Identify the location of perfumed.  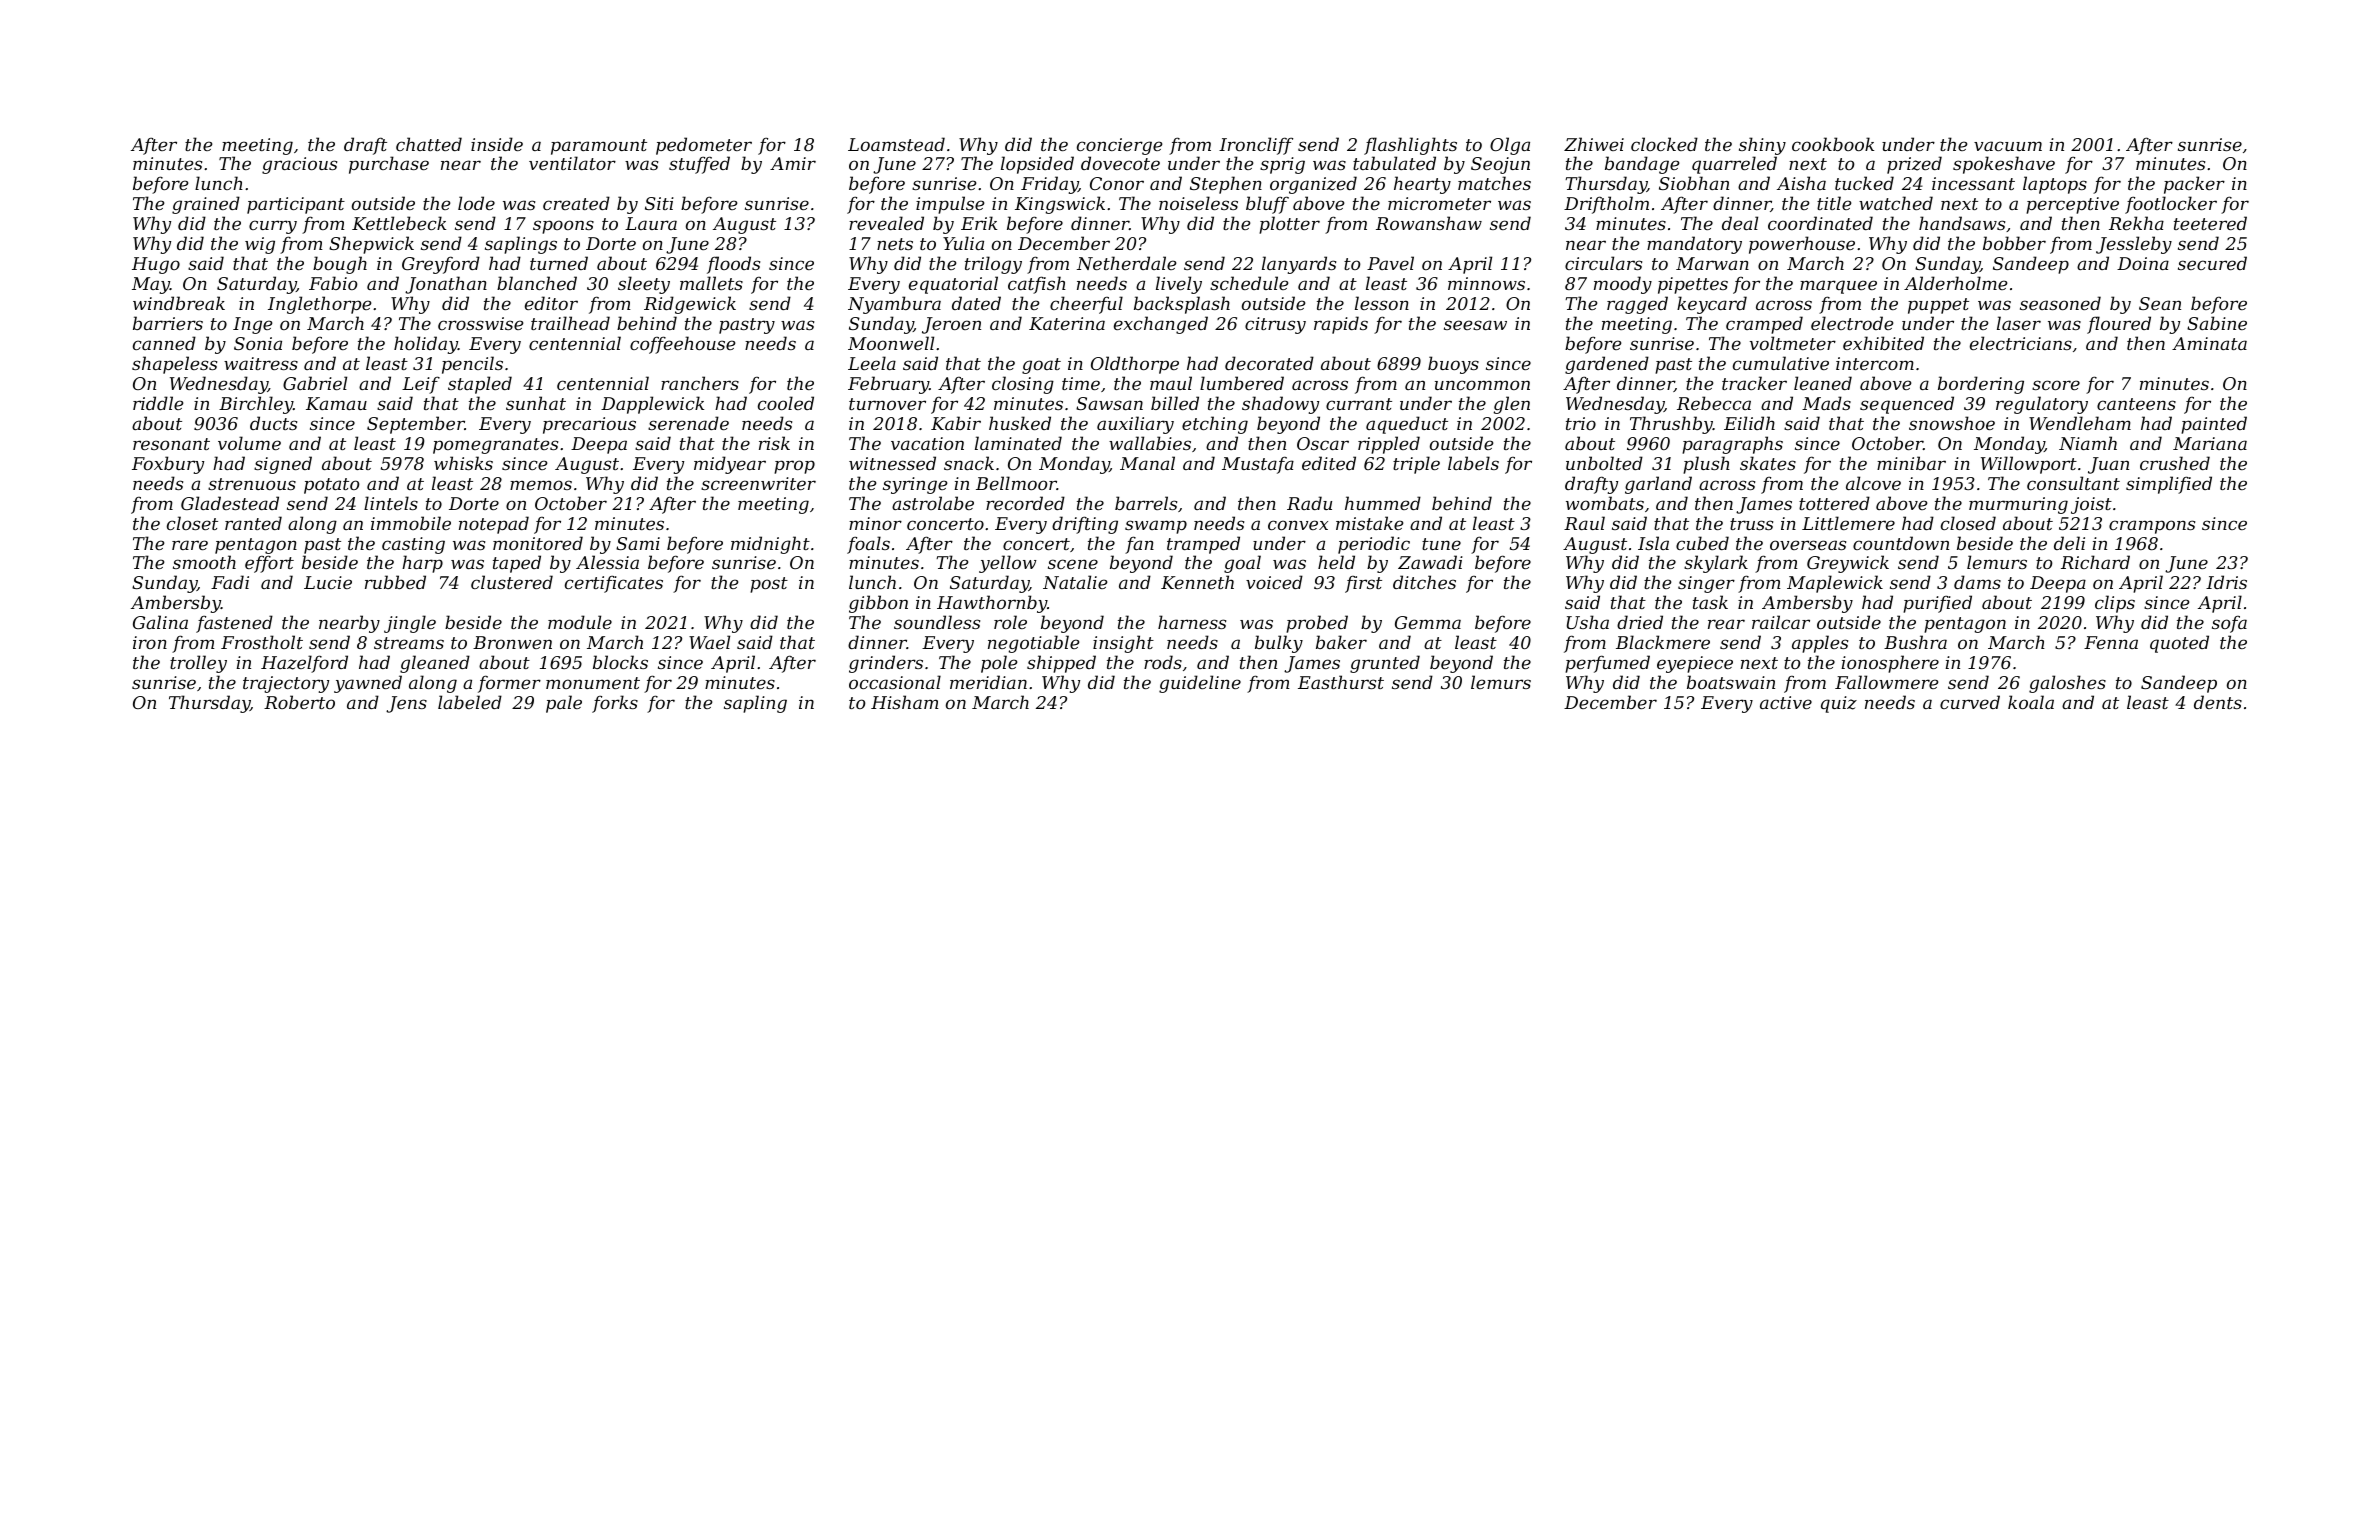
(1607, 664).
